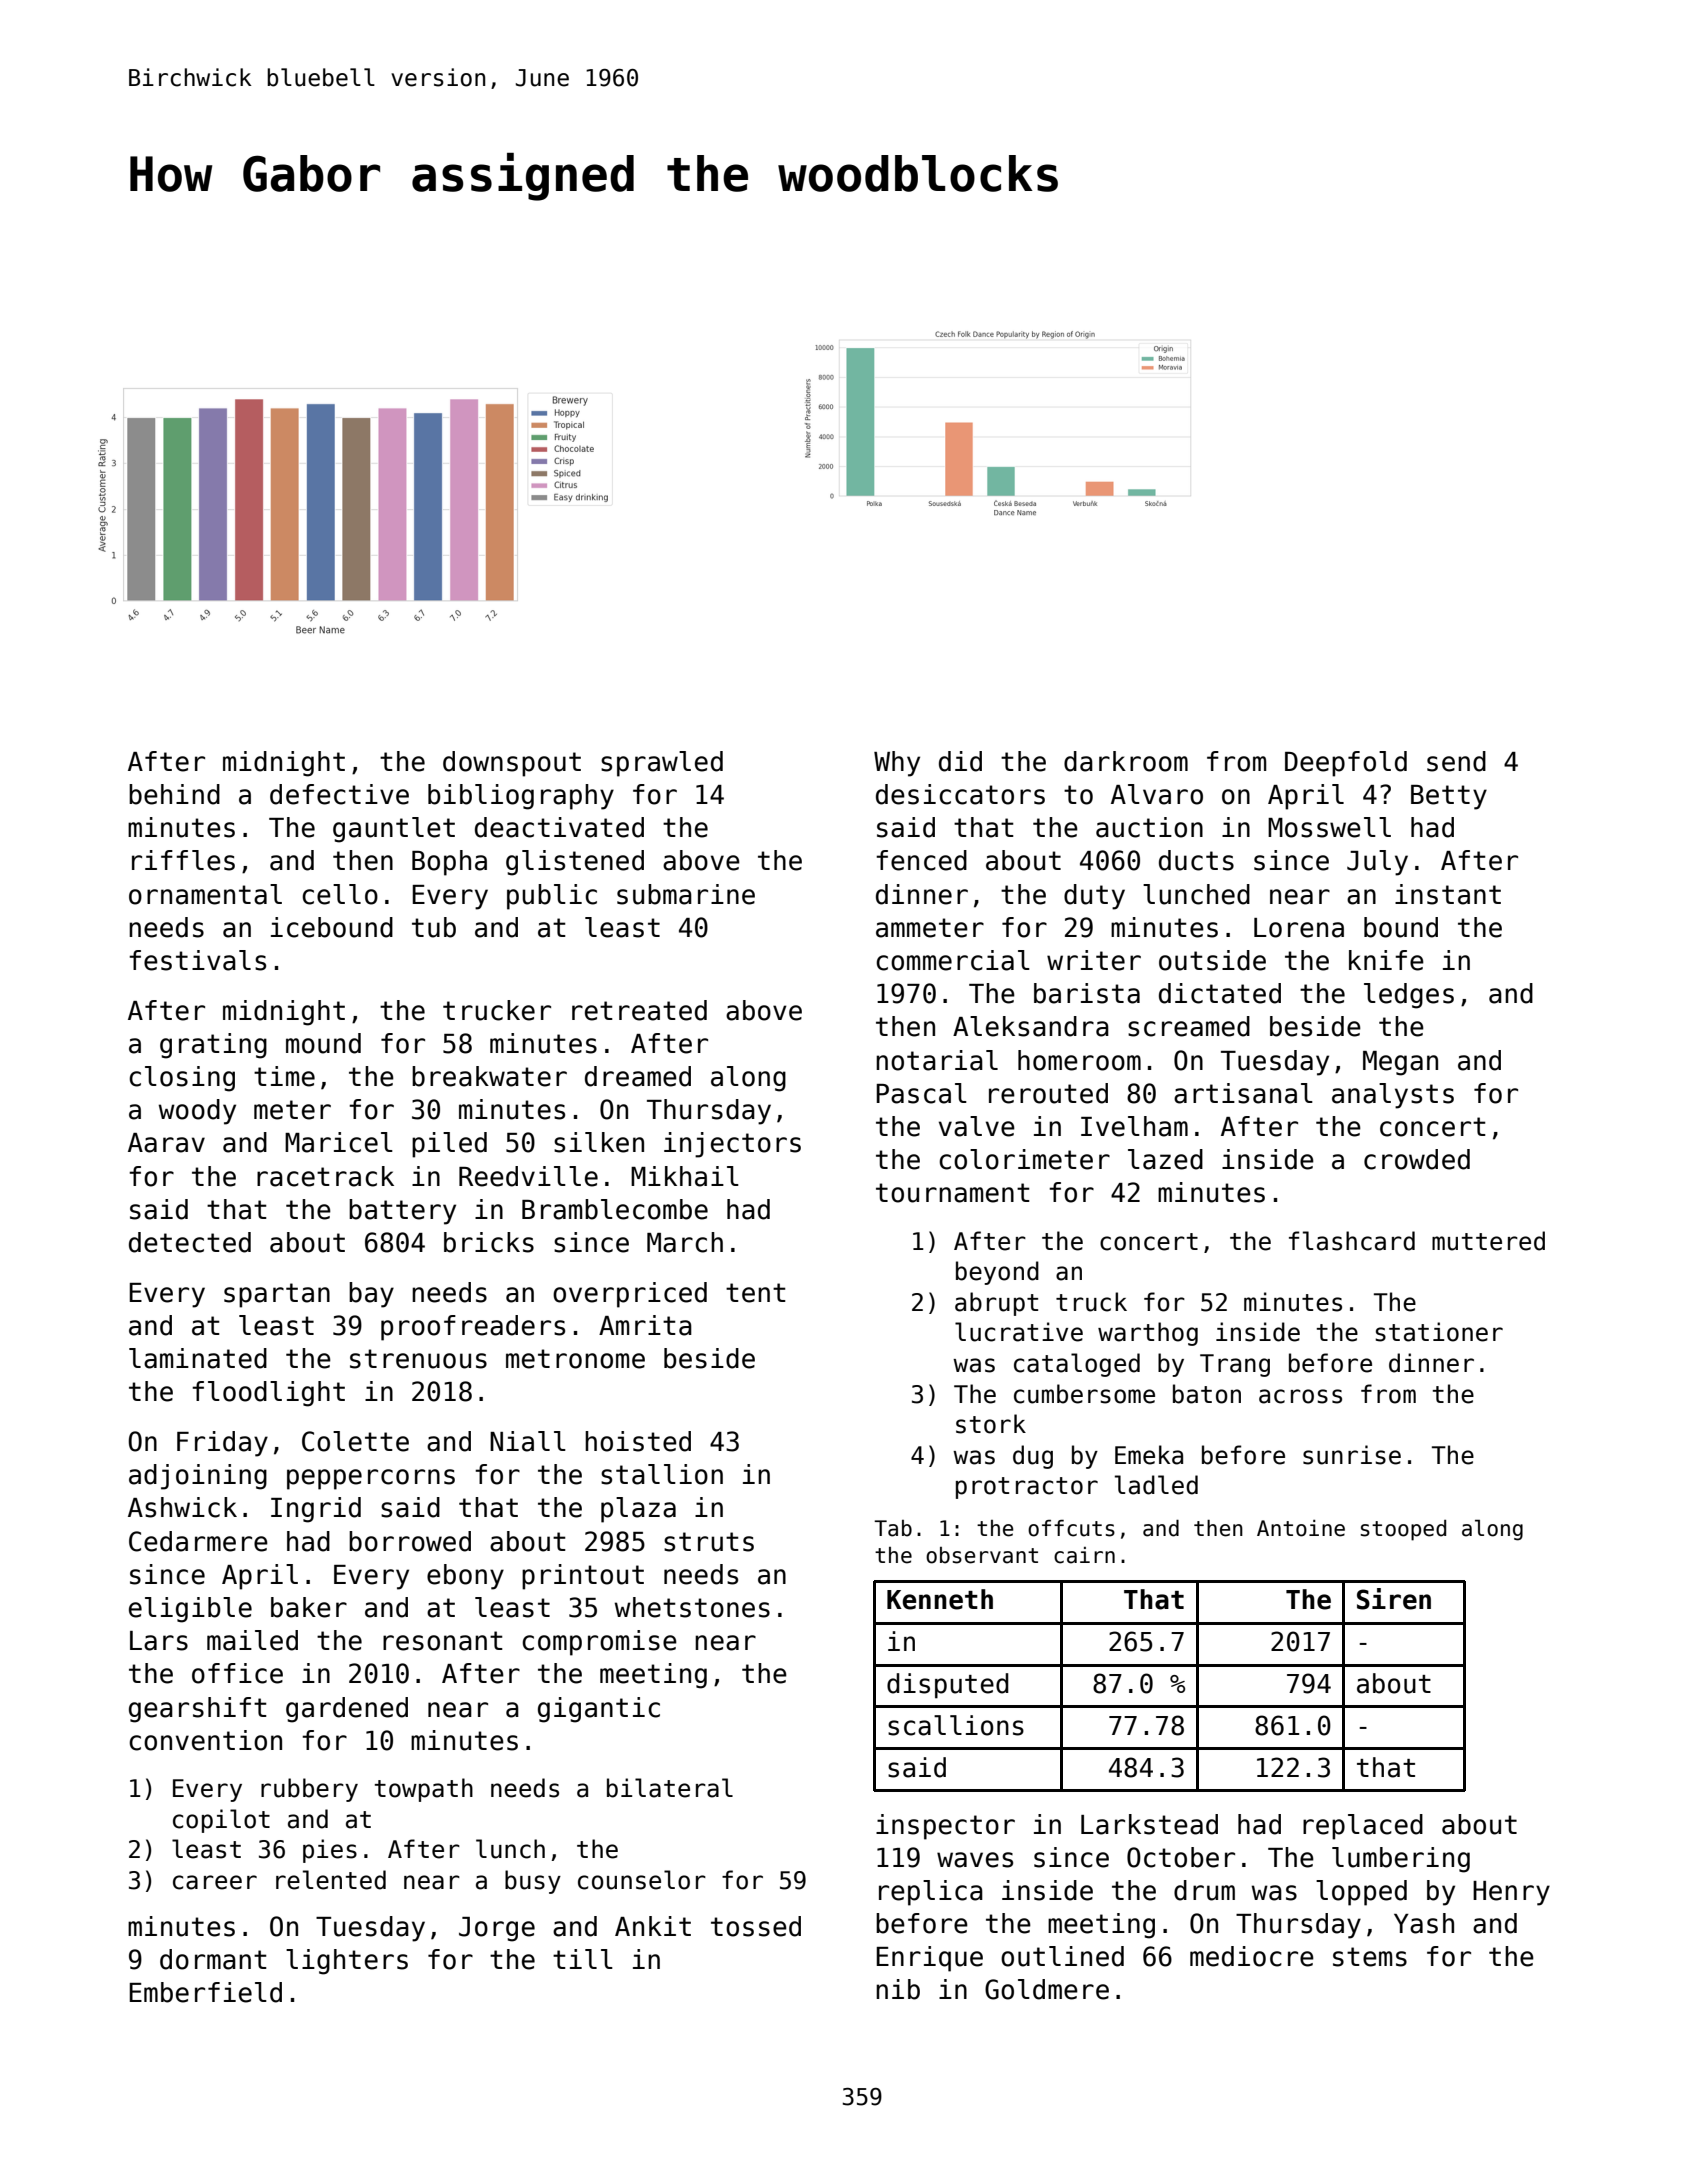 This screenshot has height=2178, width=1683. Describe the element at coordinates (473, 1328) in the screenshot. I see `proofreaders` at that location.
